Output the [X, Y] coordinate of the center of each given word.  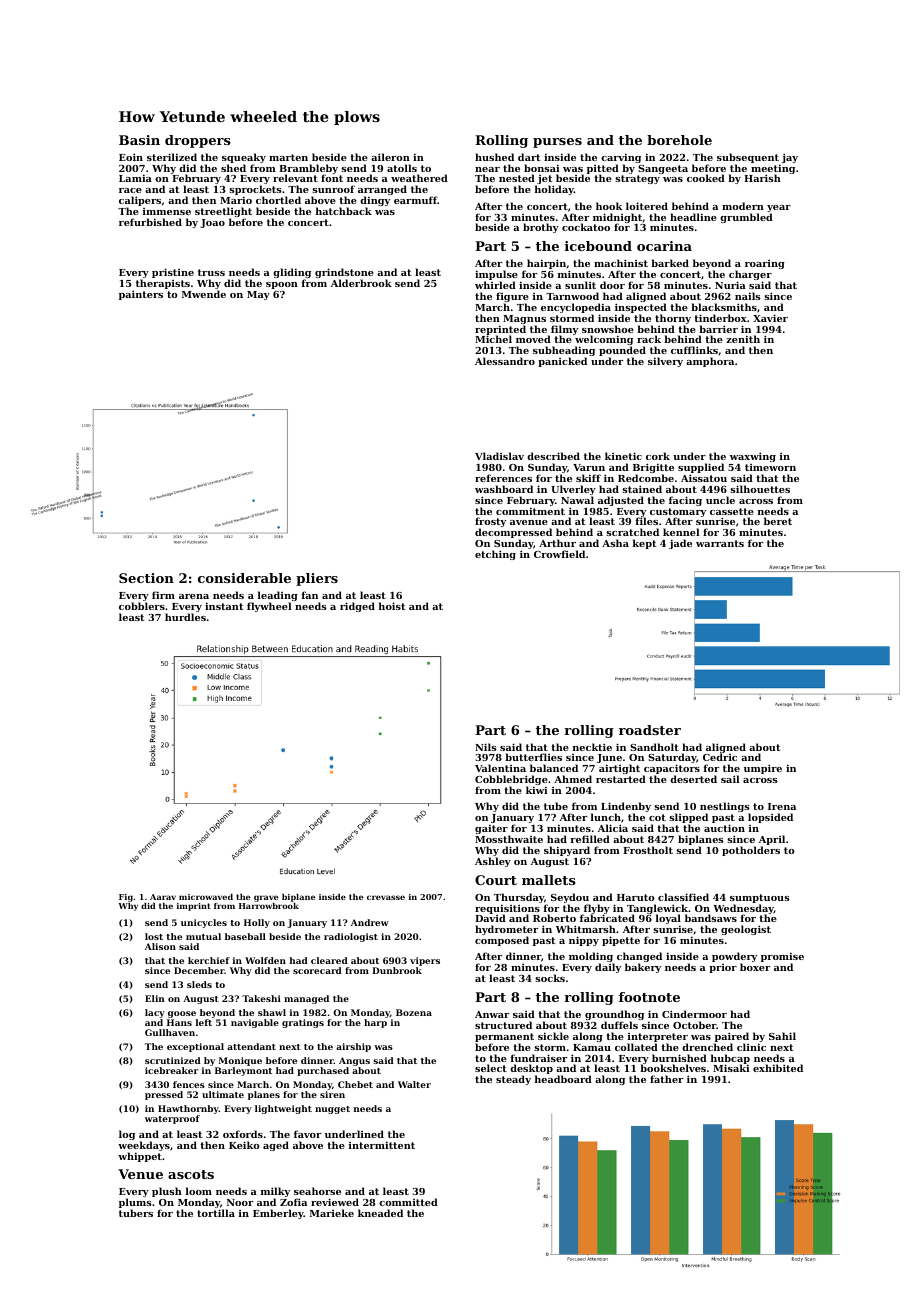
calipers [140, 202]
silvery [665, 362]
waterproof [172, 1119]
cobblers [142, 606]
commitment [530, 511]
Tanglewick [657, 909]
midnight [617, 218]
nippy [584, 941]
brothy [541, 228]
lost [154, 936]
